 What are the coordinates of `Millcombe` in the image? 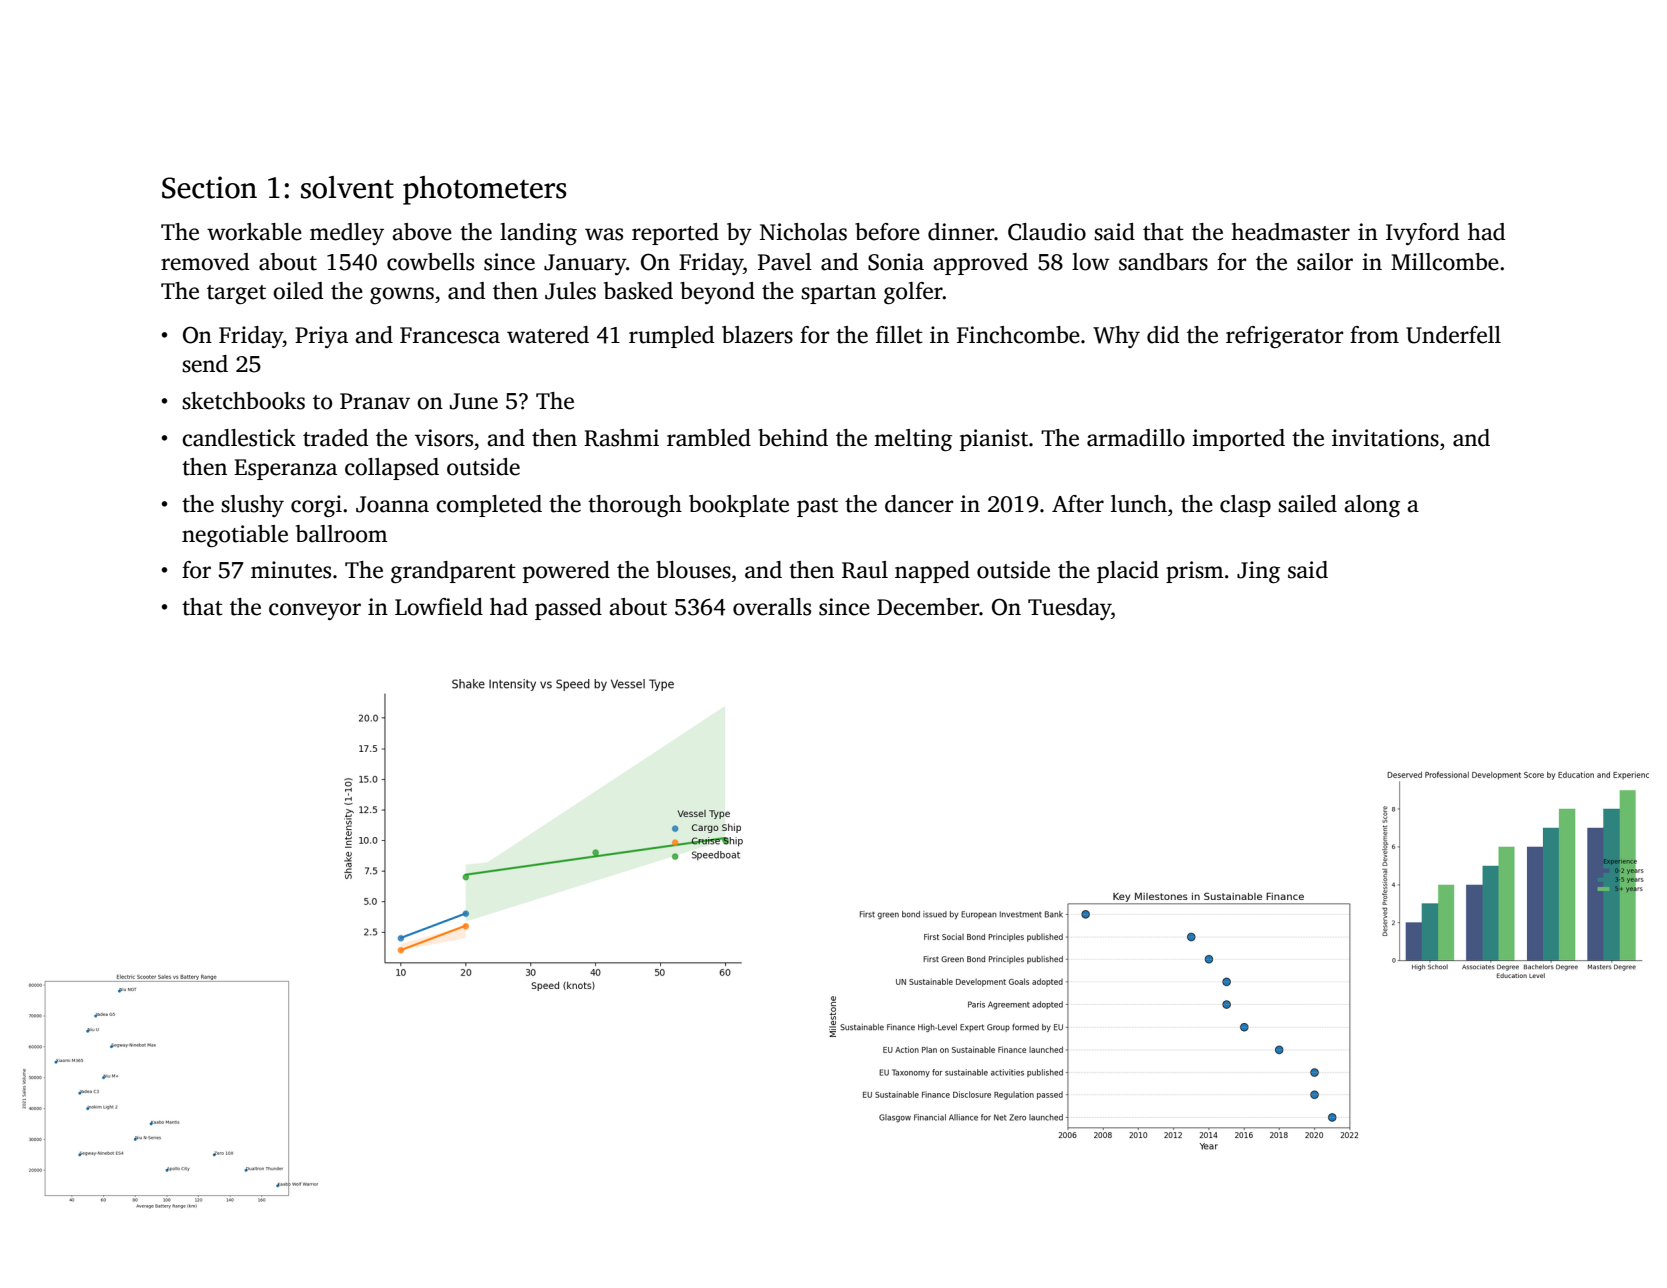 It's located at (1445, 262).
